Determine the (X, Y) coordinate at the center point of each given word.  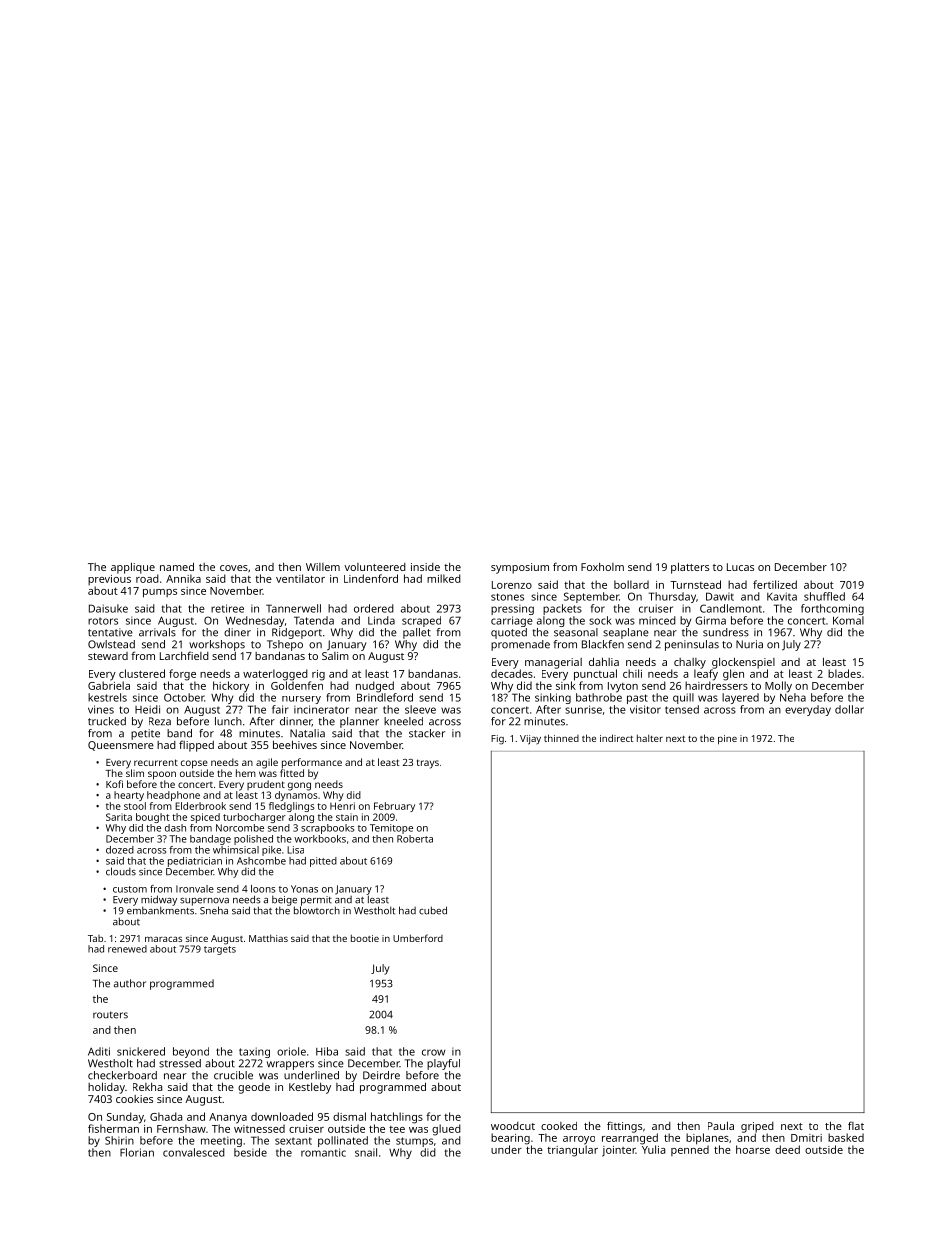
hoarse (753, 1149)
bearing (510, 1139)
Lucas (740, 567)
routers (110, 1015)
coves (234, 568)
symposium (520, 568)
